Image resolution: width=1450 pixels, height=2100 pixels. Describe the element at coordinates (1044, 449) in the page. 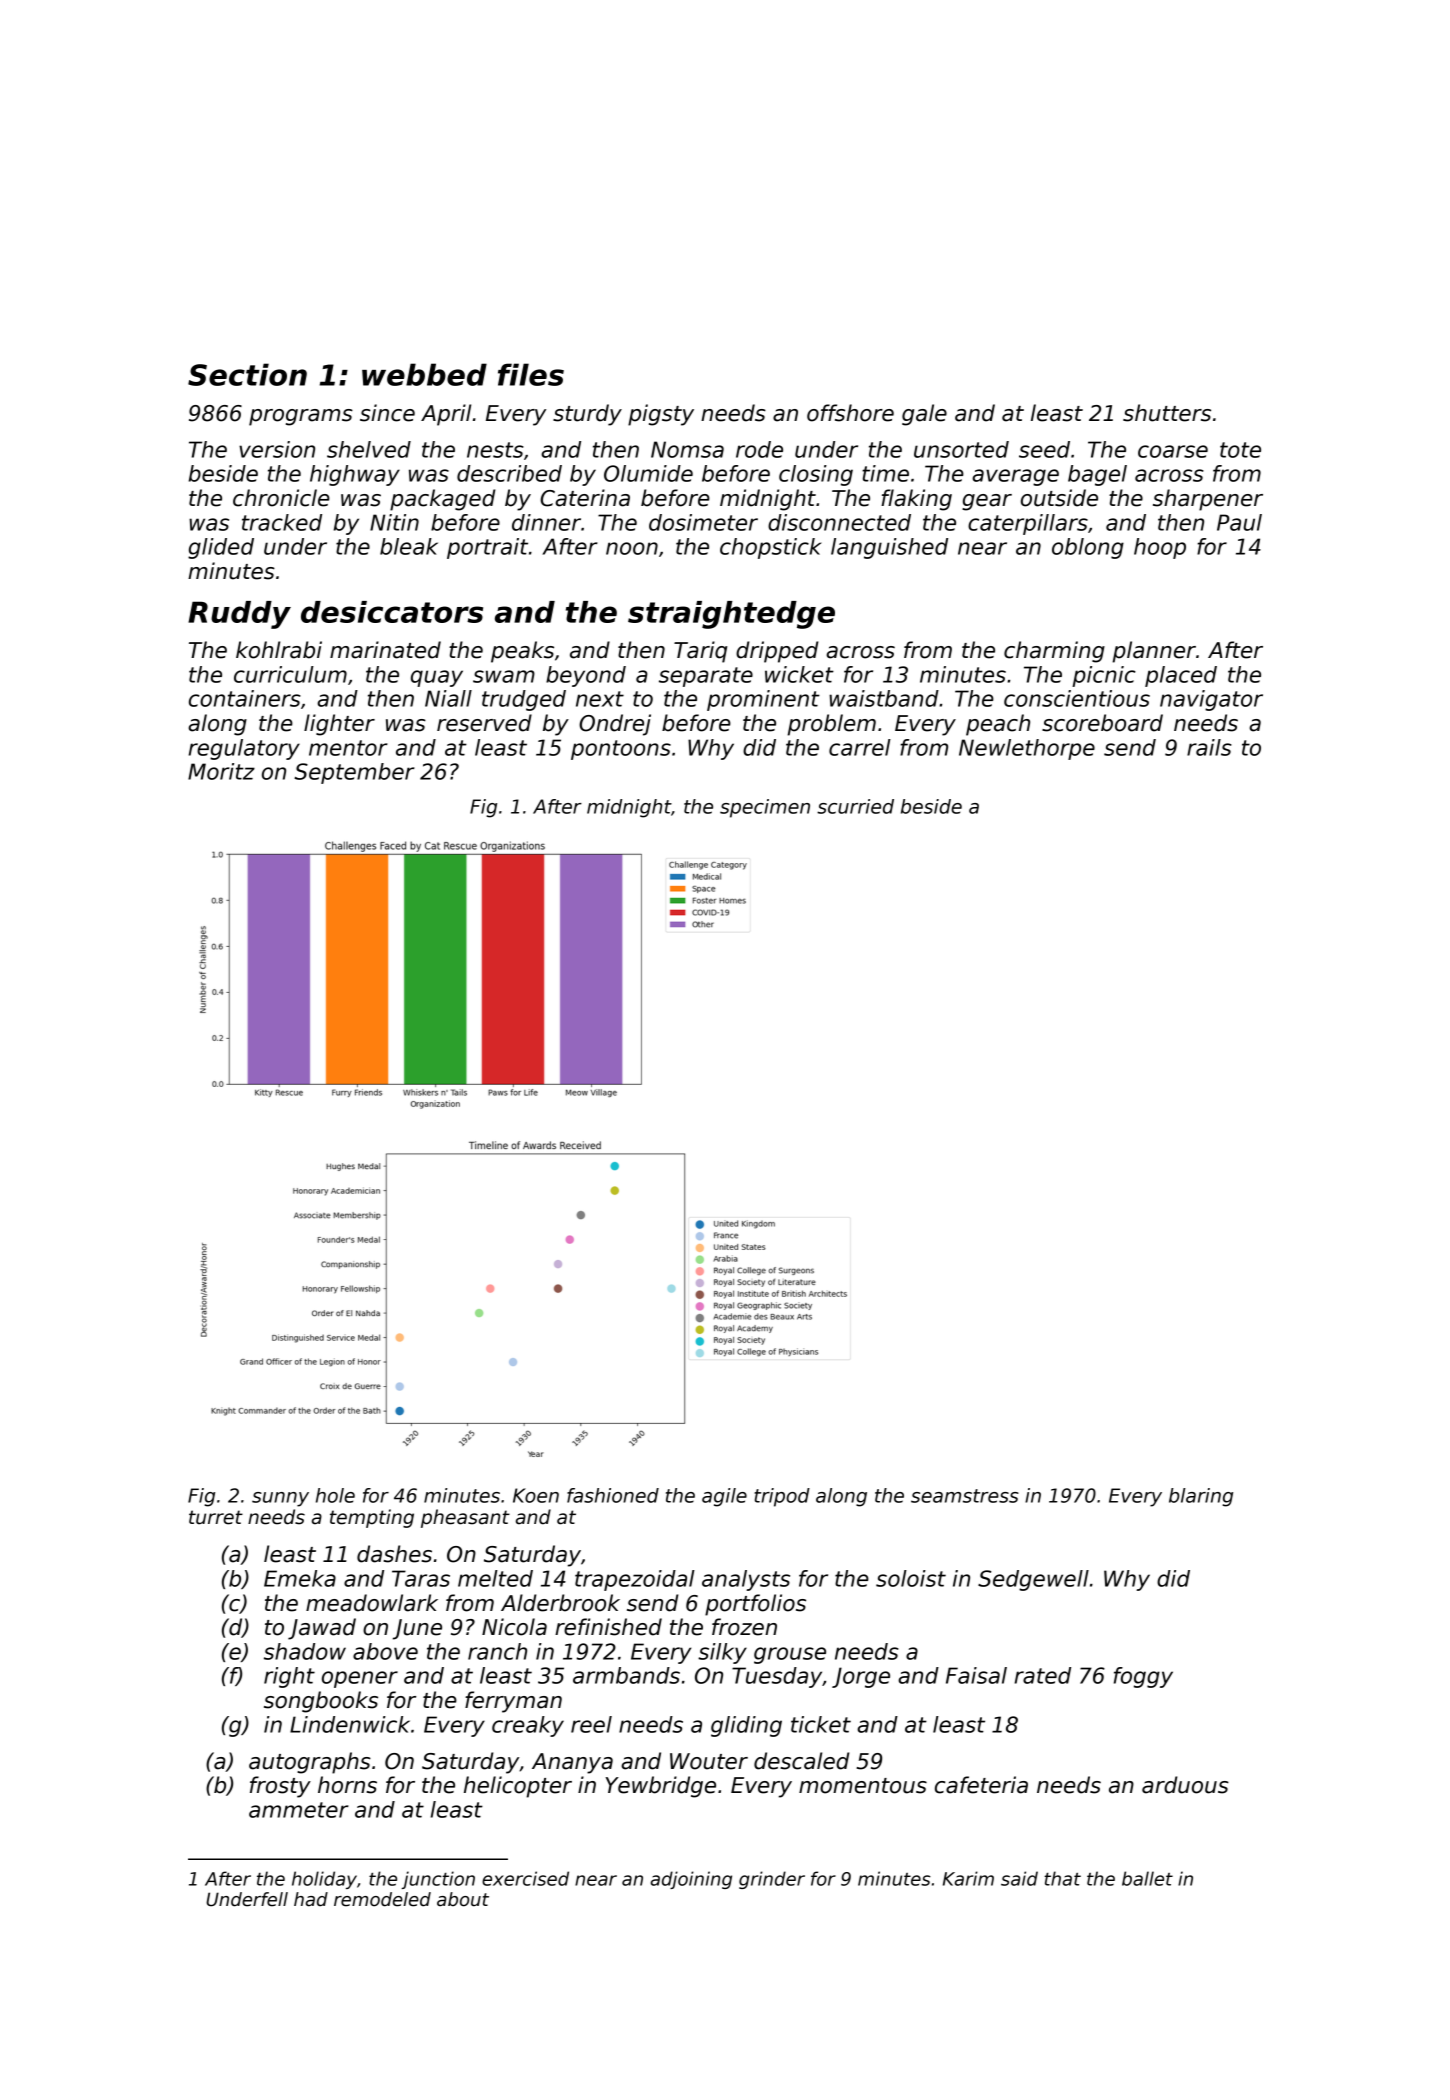

I see `seed` at that location.
